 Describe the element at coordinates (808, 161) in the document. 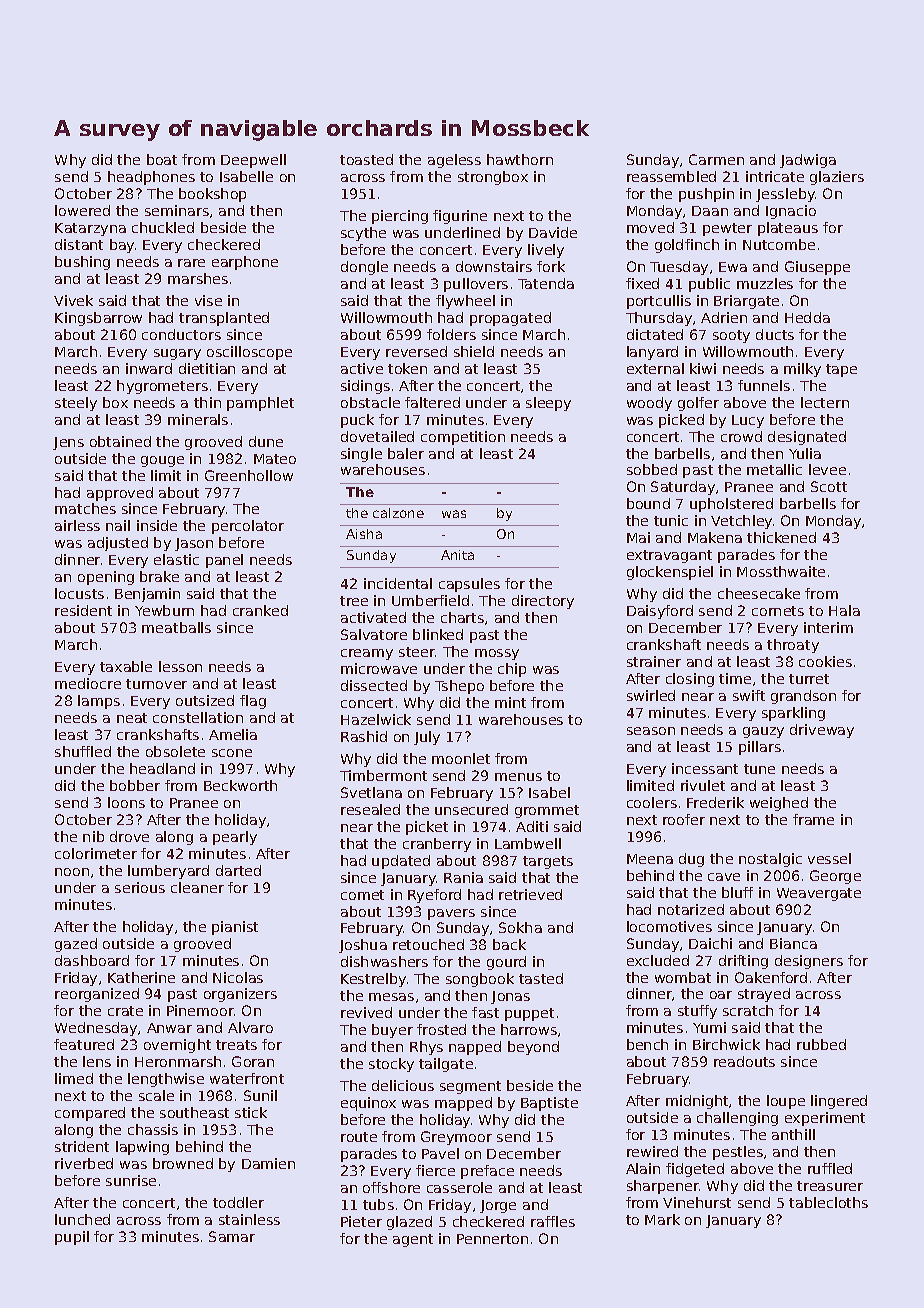

I see `Jadwiga` at that location.
